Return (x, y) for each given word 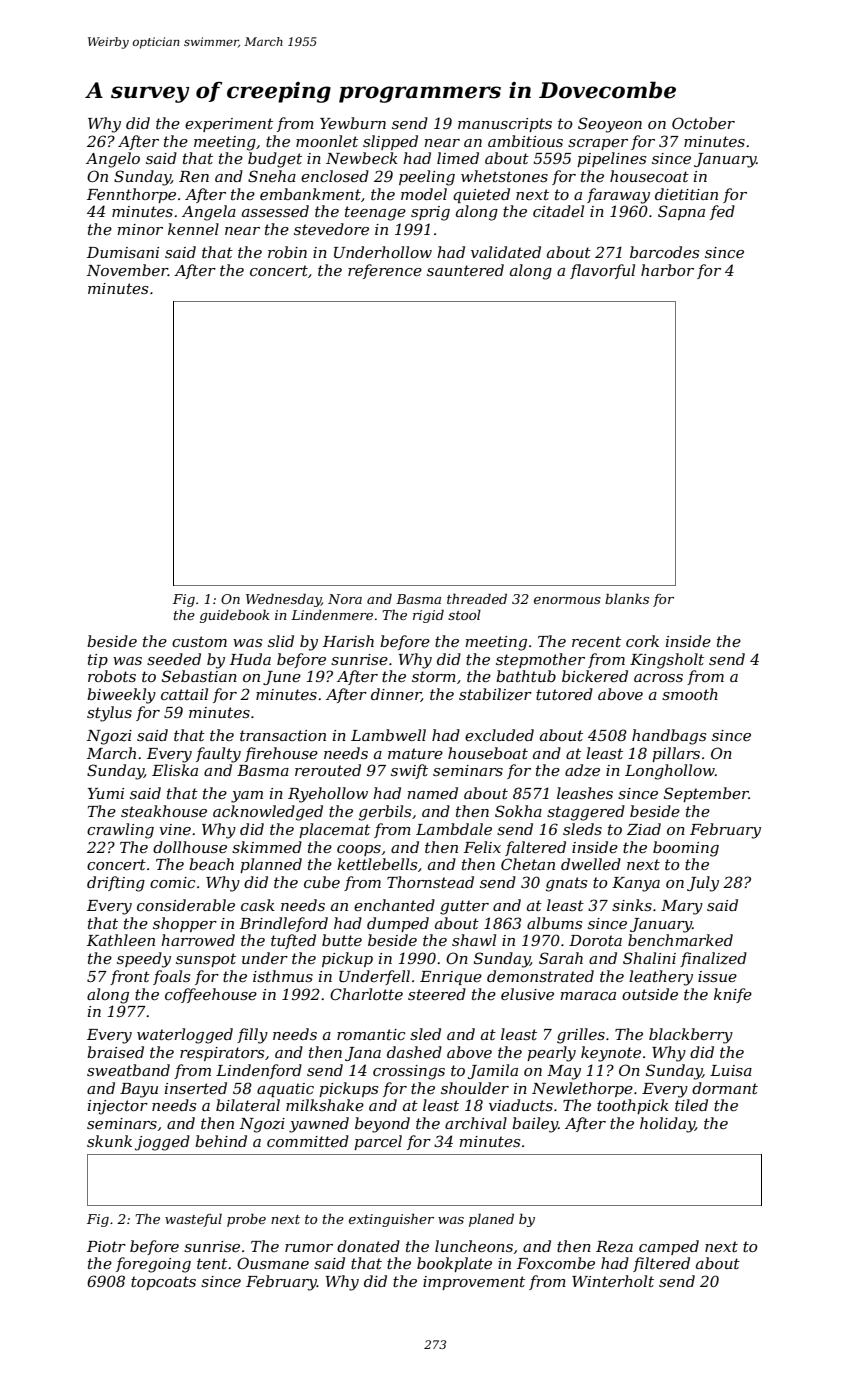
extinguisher (391, 1220)
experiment (229, 125)
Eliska (175, 770)
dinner (396, 695)
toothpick (633, 1106)
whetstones (504, 176)
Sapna (681, 212)
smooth (690, 694)
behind (221, 1141)
